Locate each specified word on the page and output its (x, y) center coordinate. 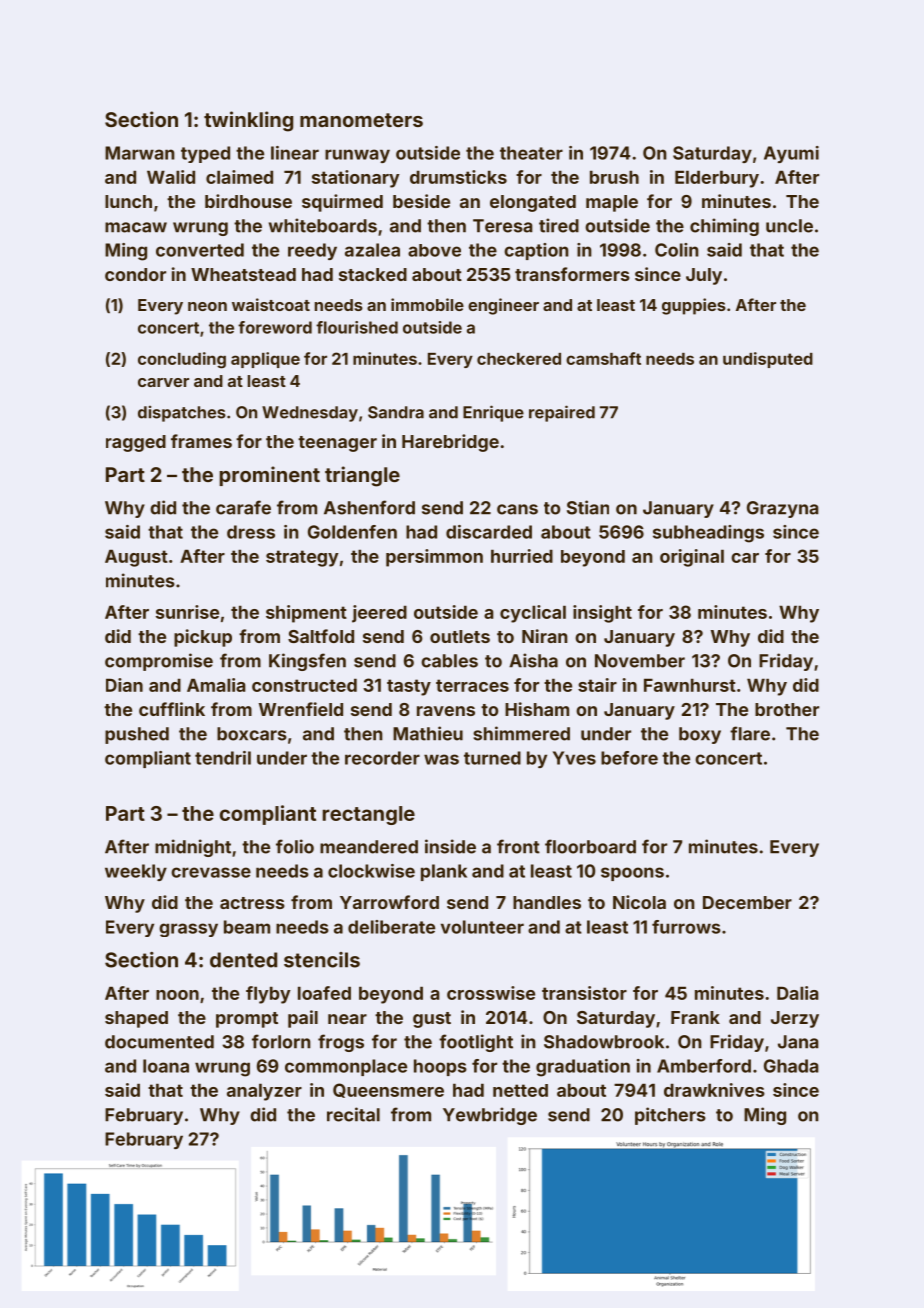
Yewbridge (490, 1116)
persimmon (434, 558)
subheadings (708, 534)
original (692, 558)
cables (449, 661)
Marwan (140, 153)
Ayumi (791, 154)
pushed (137, 735)
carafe (243, 507)
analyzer (264, 1092)
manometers (361, 120)
